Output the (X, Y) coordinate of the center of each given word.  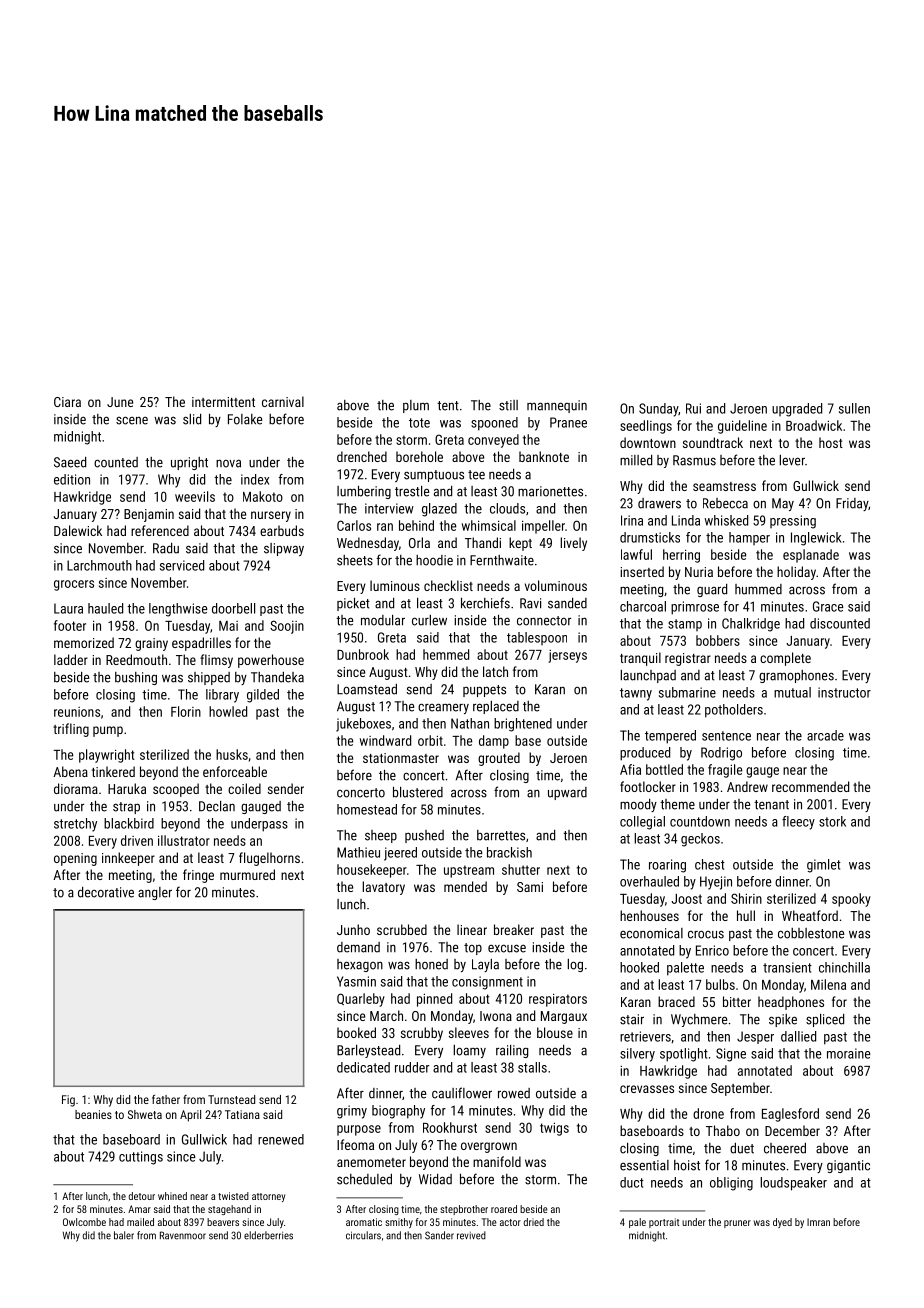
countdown (700, 821)
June (120, 402)
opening (75, 859)
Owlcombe (84, 1222)
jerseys (567, 656)
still (508, 405)
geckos (700, 840)
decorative (106, 892)
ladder (71, 659)
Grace (828, 606)
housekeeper (372, 871)
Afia (630, 769)
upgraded (797, 410)
